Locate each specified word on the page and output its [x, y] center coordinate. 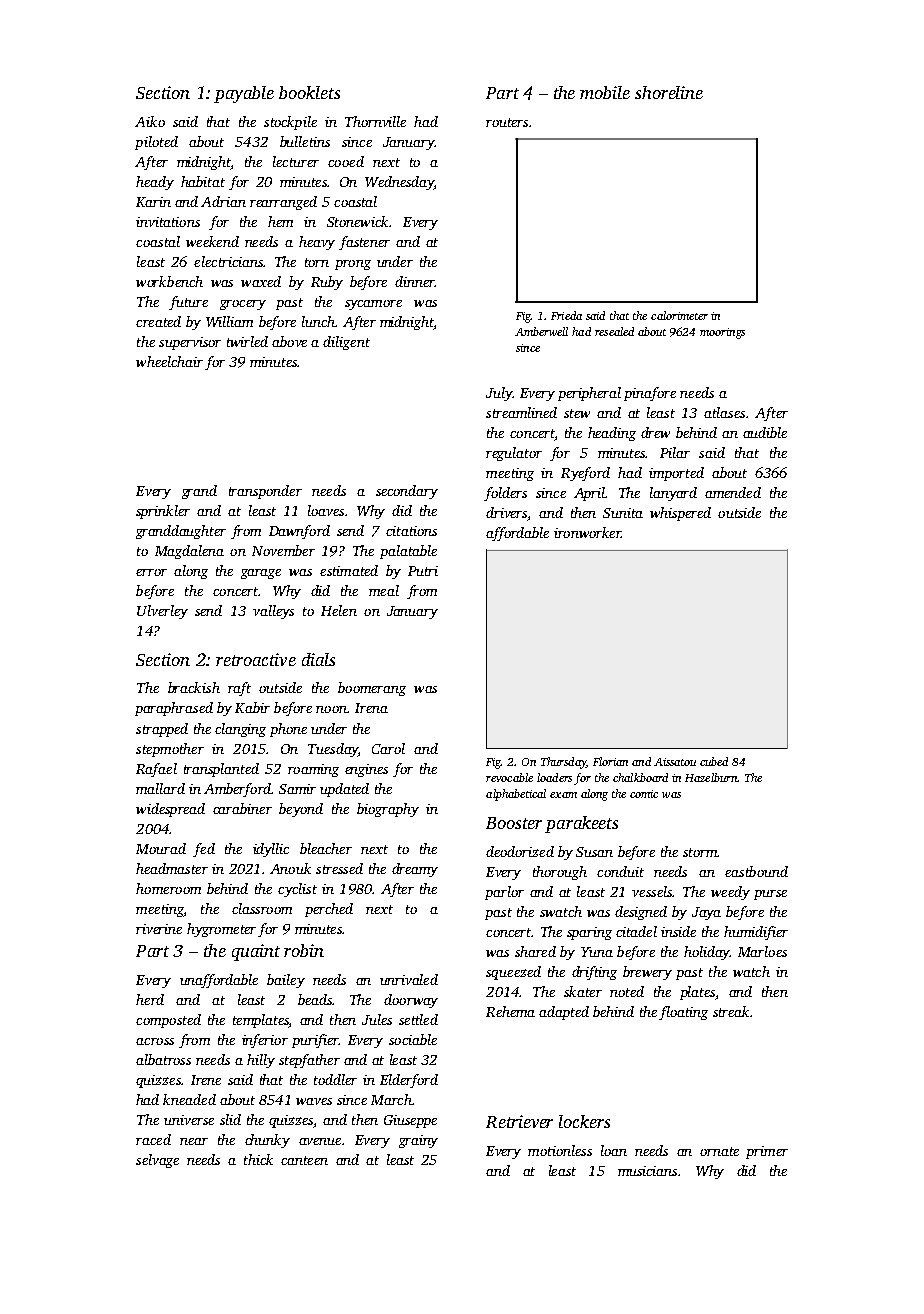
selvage [157, 1161]
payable [244, 94]
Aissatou [675, 762]
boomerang [372, 689]
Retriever [519, 1121]
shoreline [669, 92]
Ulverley [162, 612]
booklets [309, 92]
